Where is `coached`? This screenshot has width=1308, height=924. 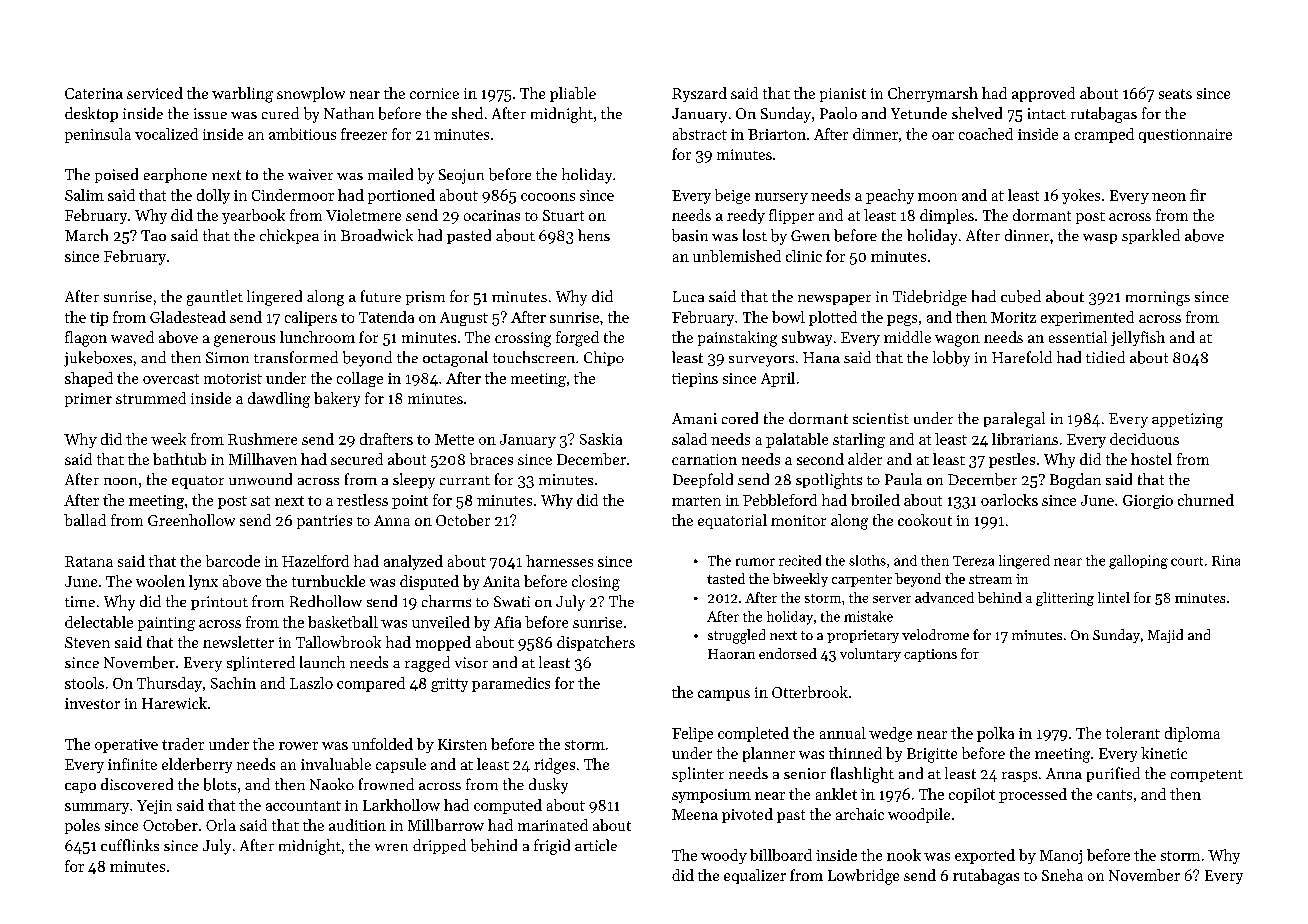
coached is located at coordinates (986, 134).
